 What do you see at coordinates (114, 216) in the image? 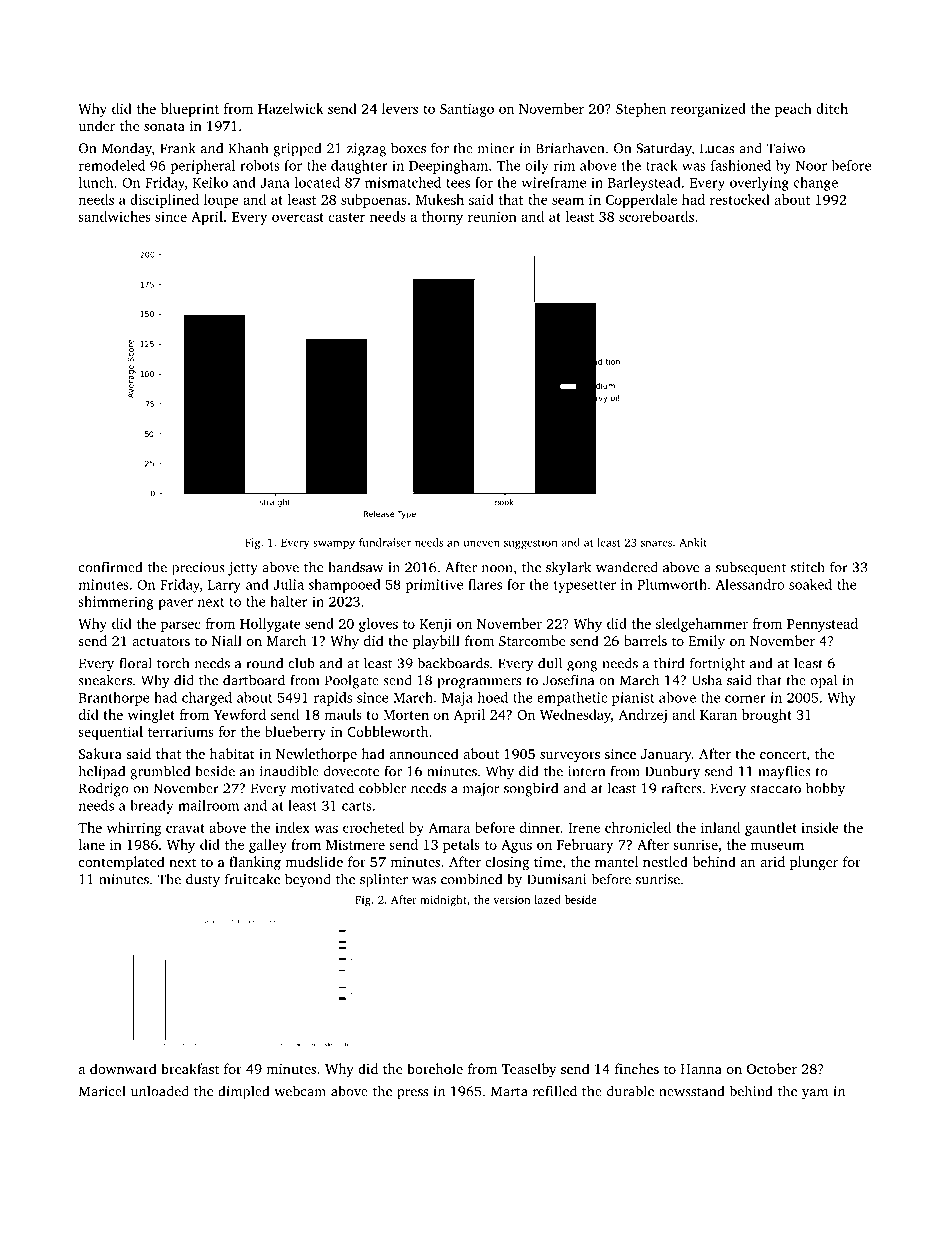
I see `sandwiches` at bounding box center [114, 216].
